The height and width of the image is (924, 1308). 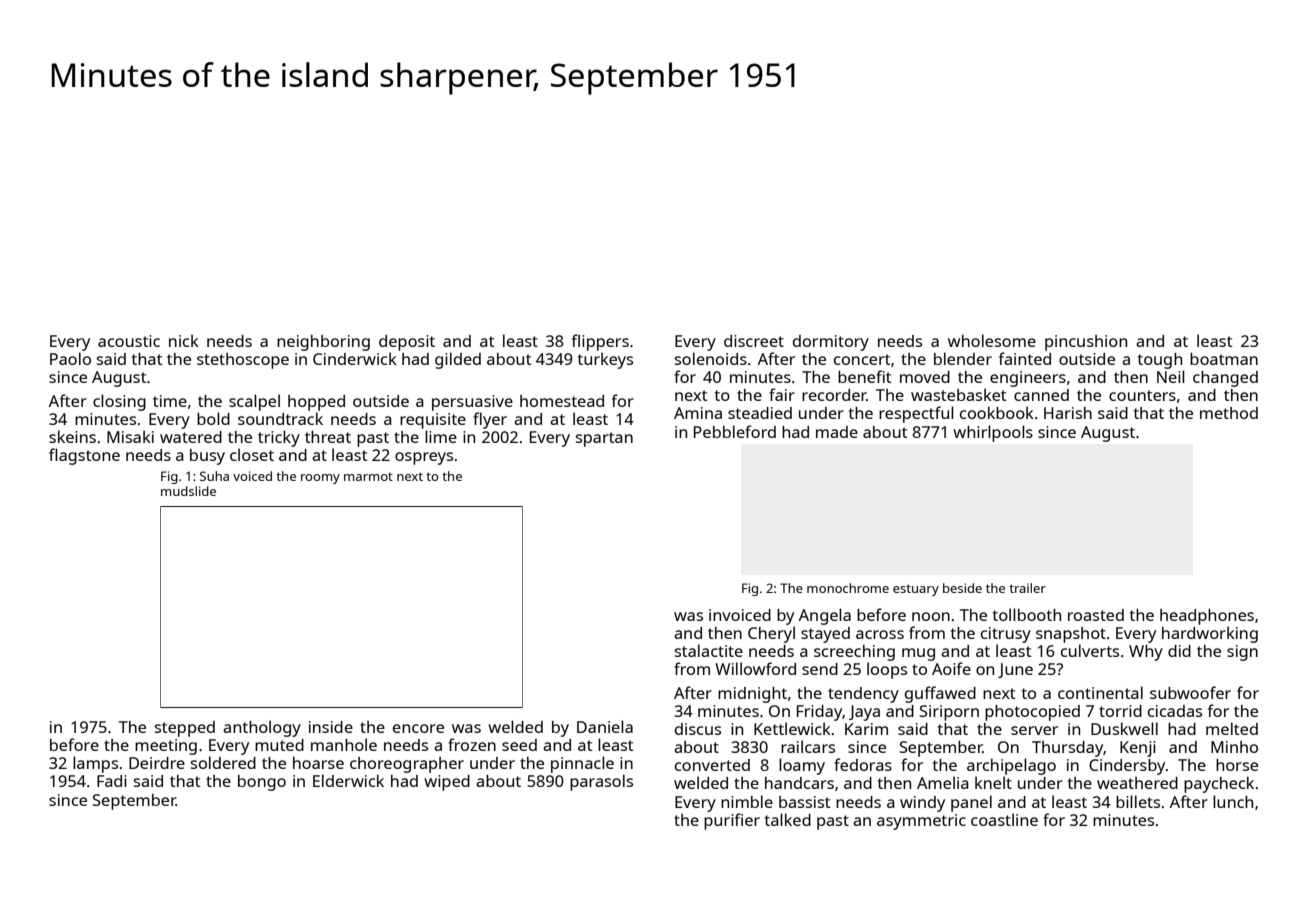 What do you see at coordinates (1142, 395) in the image?
I see `counters` at bounding box center [1142, 395].
